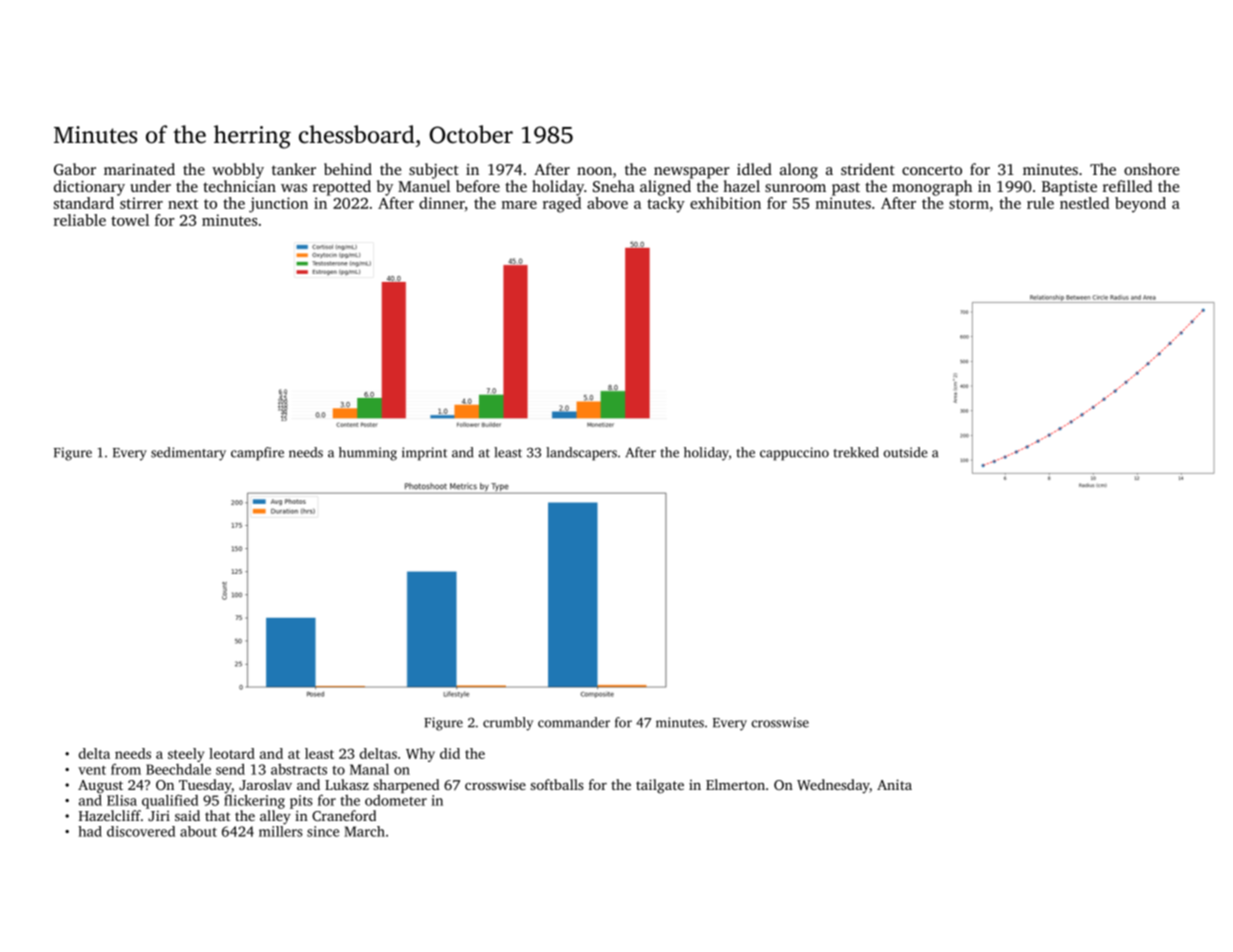 Image resolution: width=1233 pixels, height=952 pixels. I want to click on crumbly, so click(508, 724).
